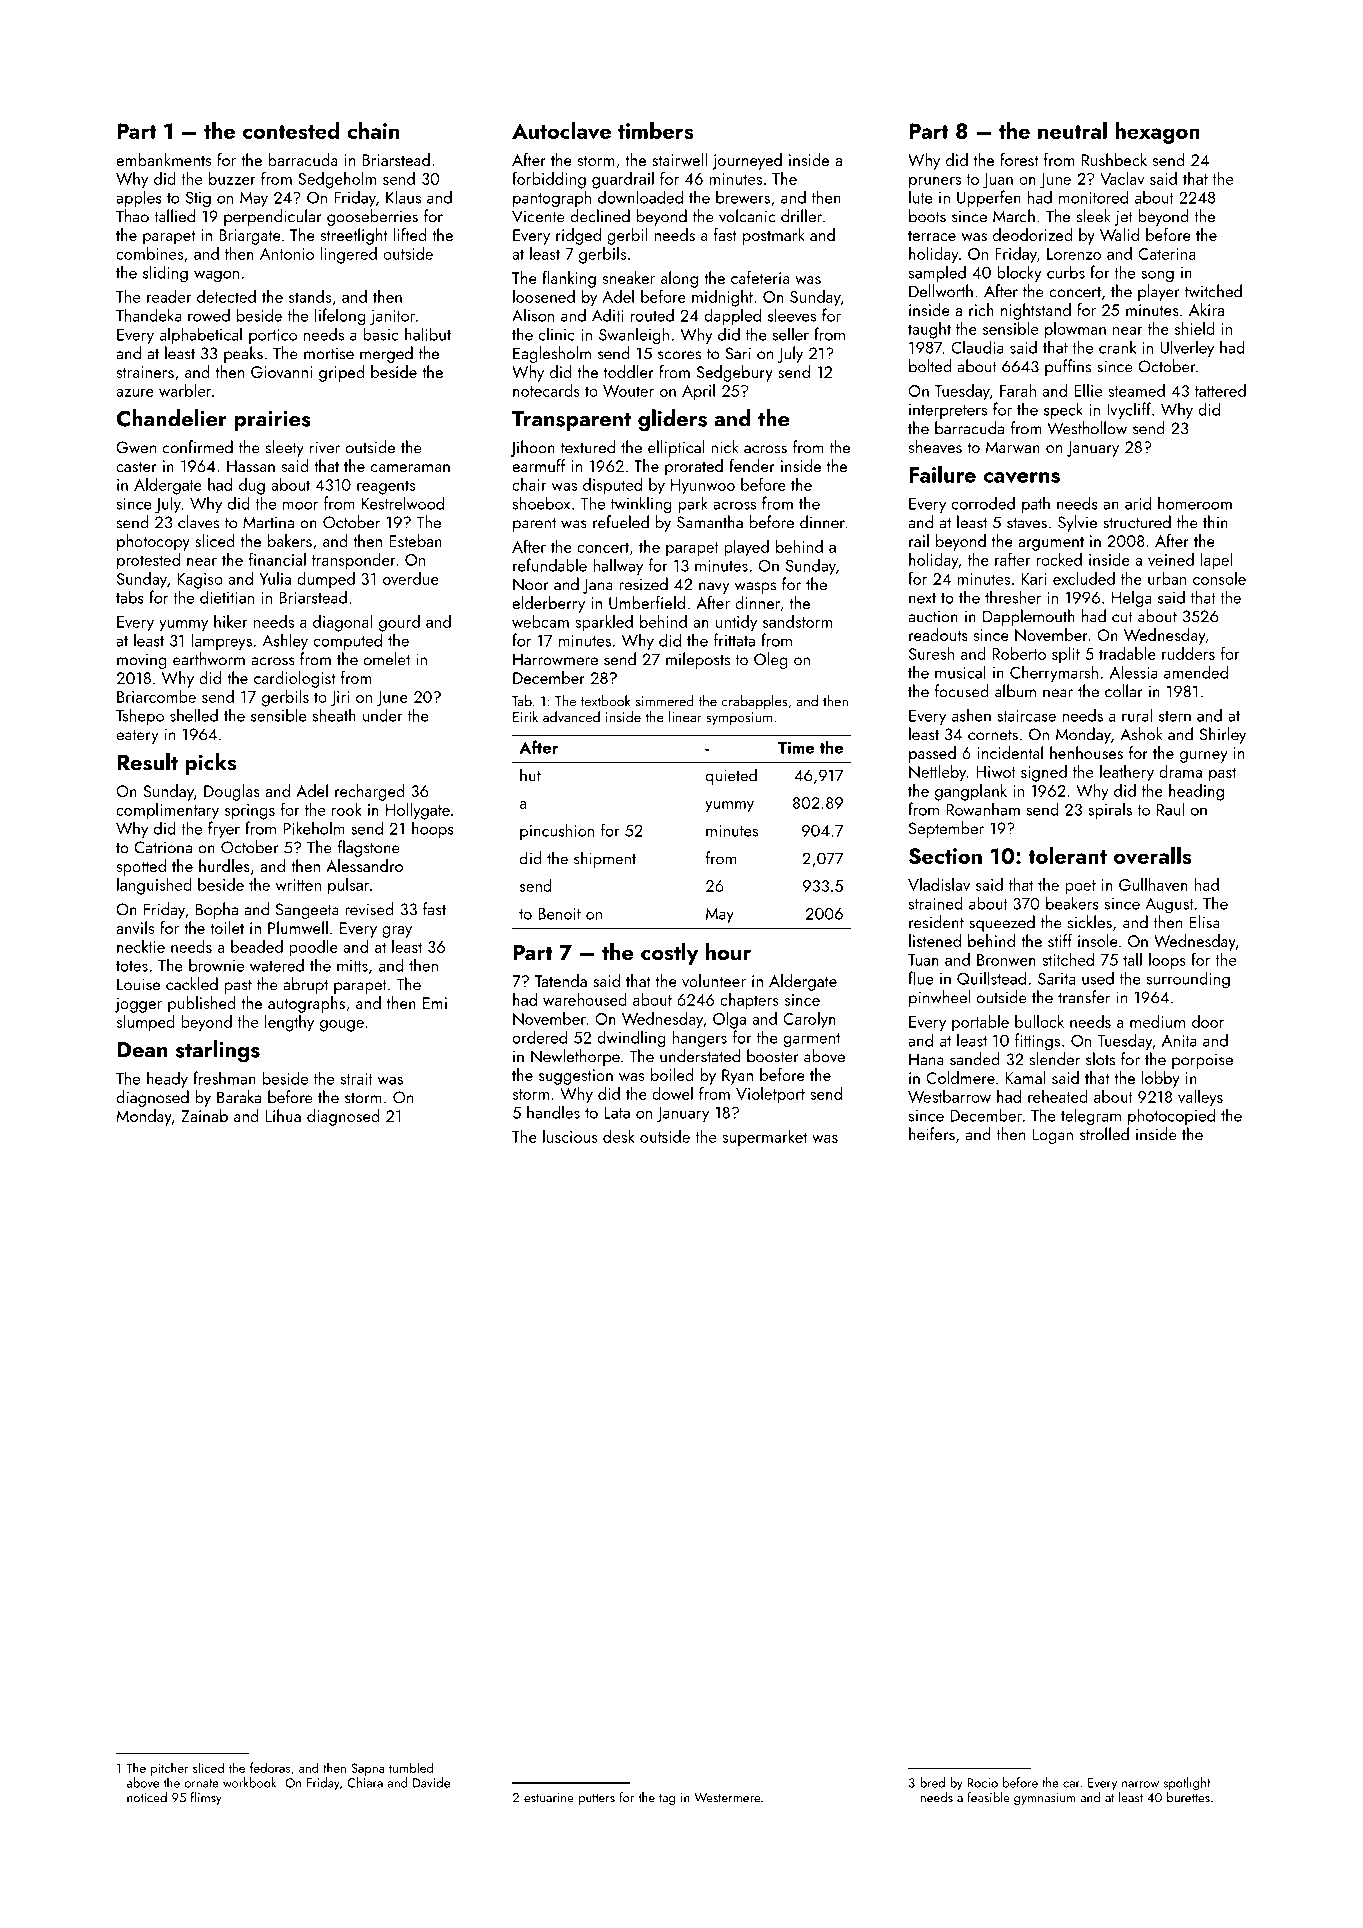  I want to click on luscious, so click(570, 1136).
